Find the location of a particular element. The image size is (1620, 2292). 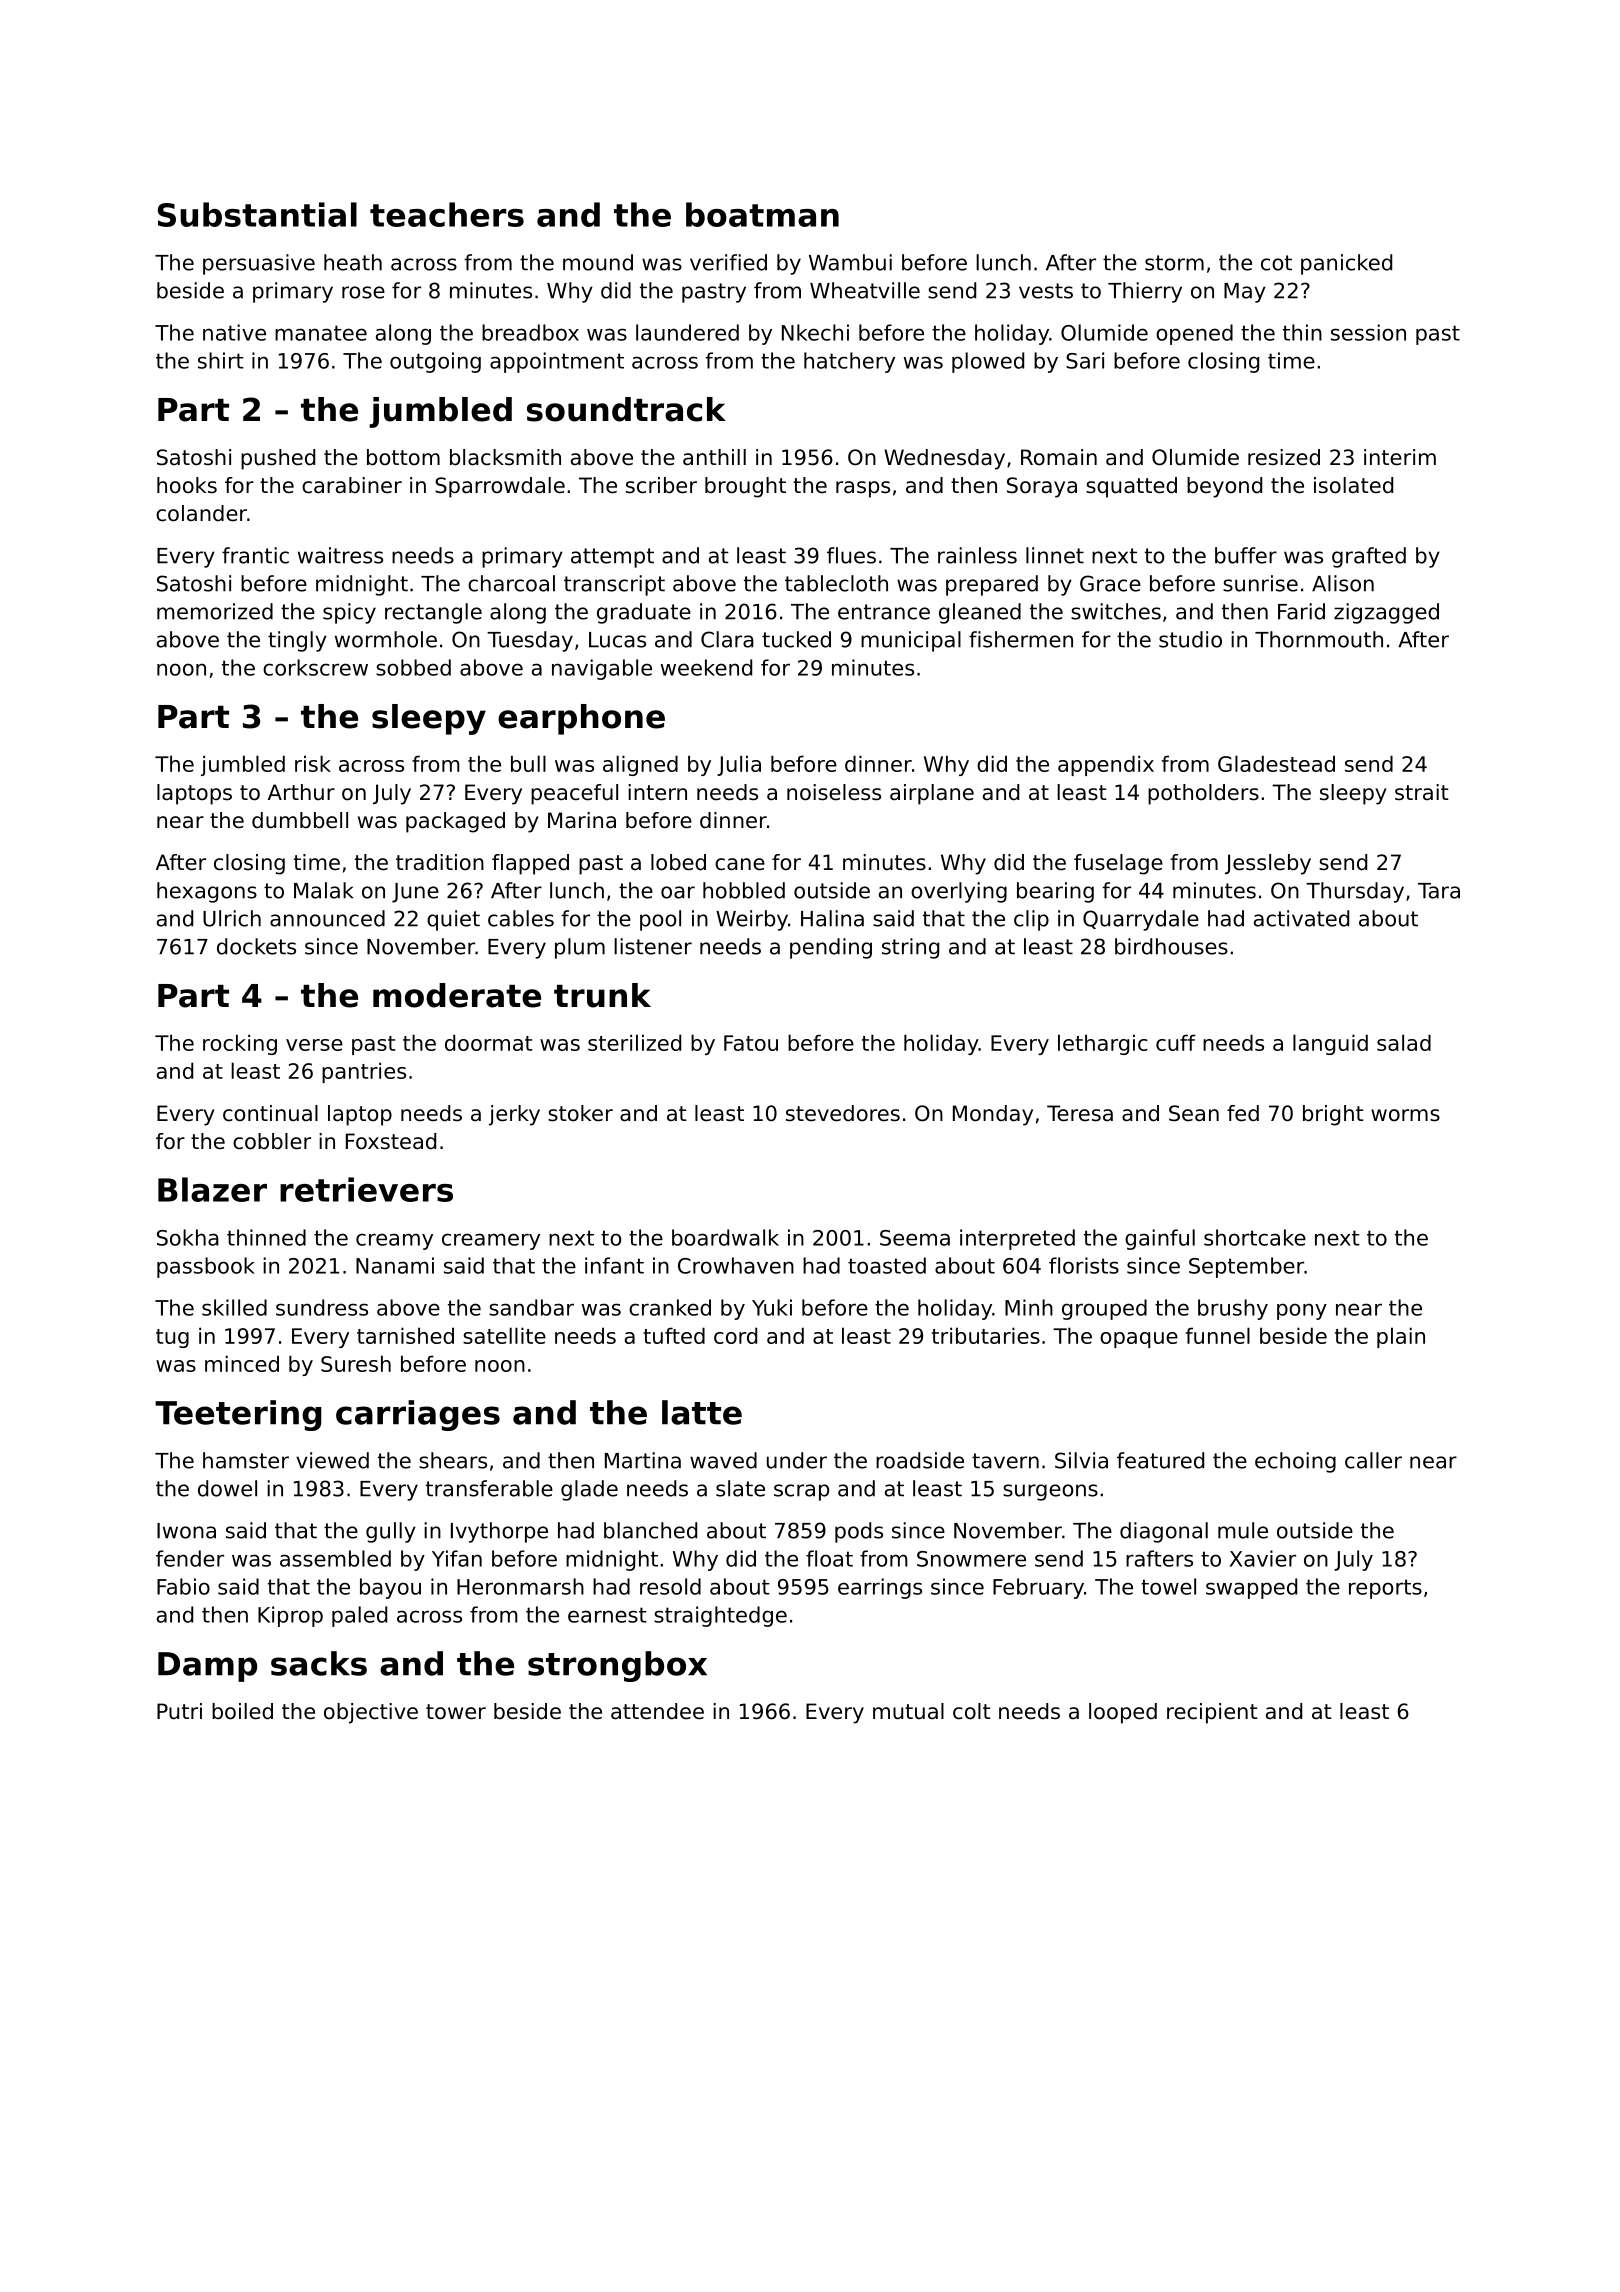

boatman is located at coordinates (762, 214).
